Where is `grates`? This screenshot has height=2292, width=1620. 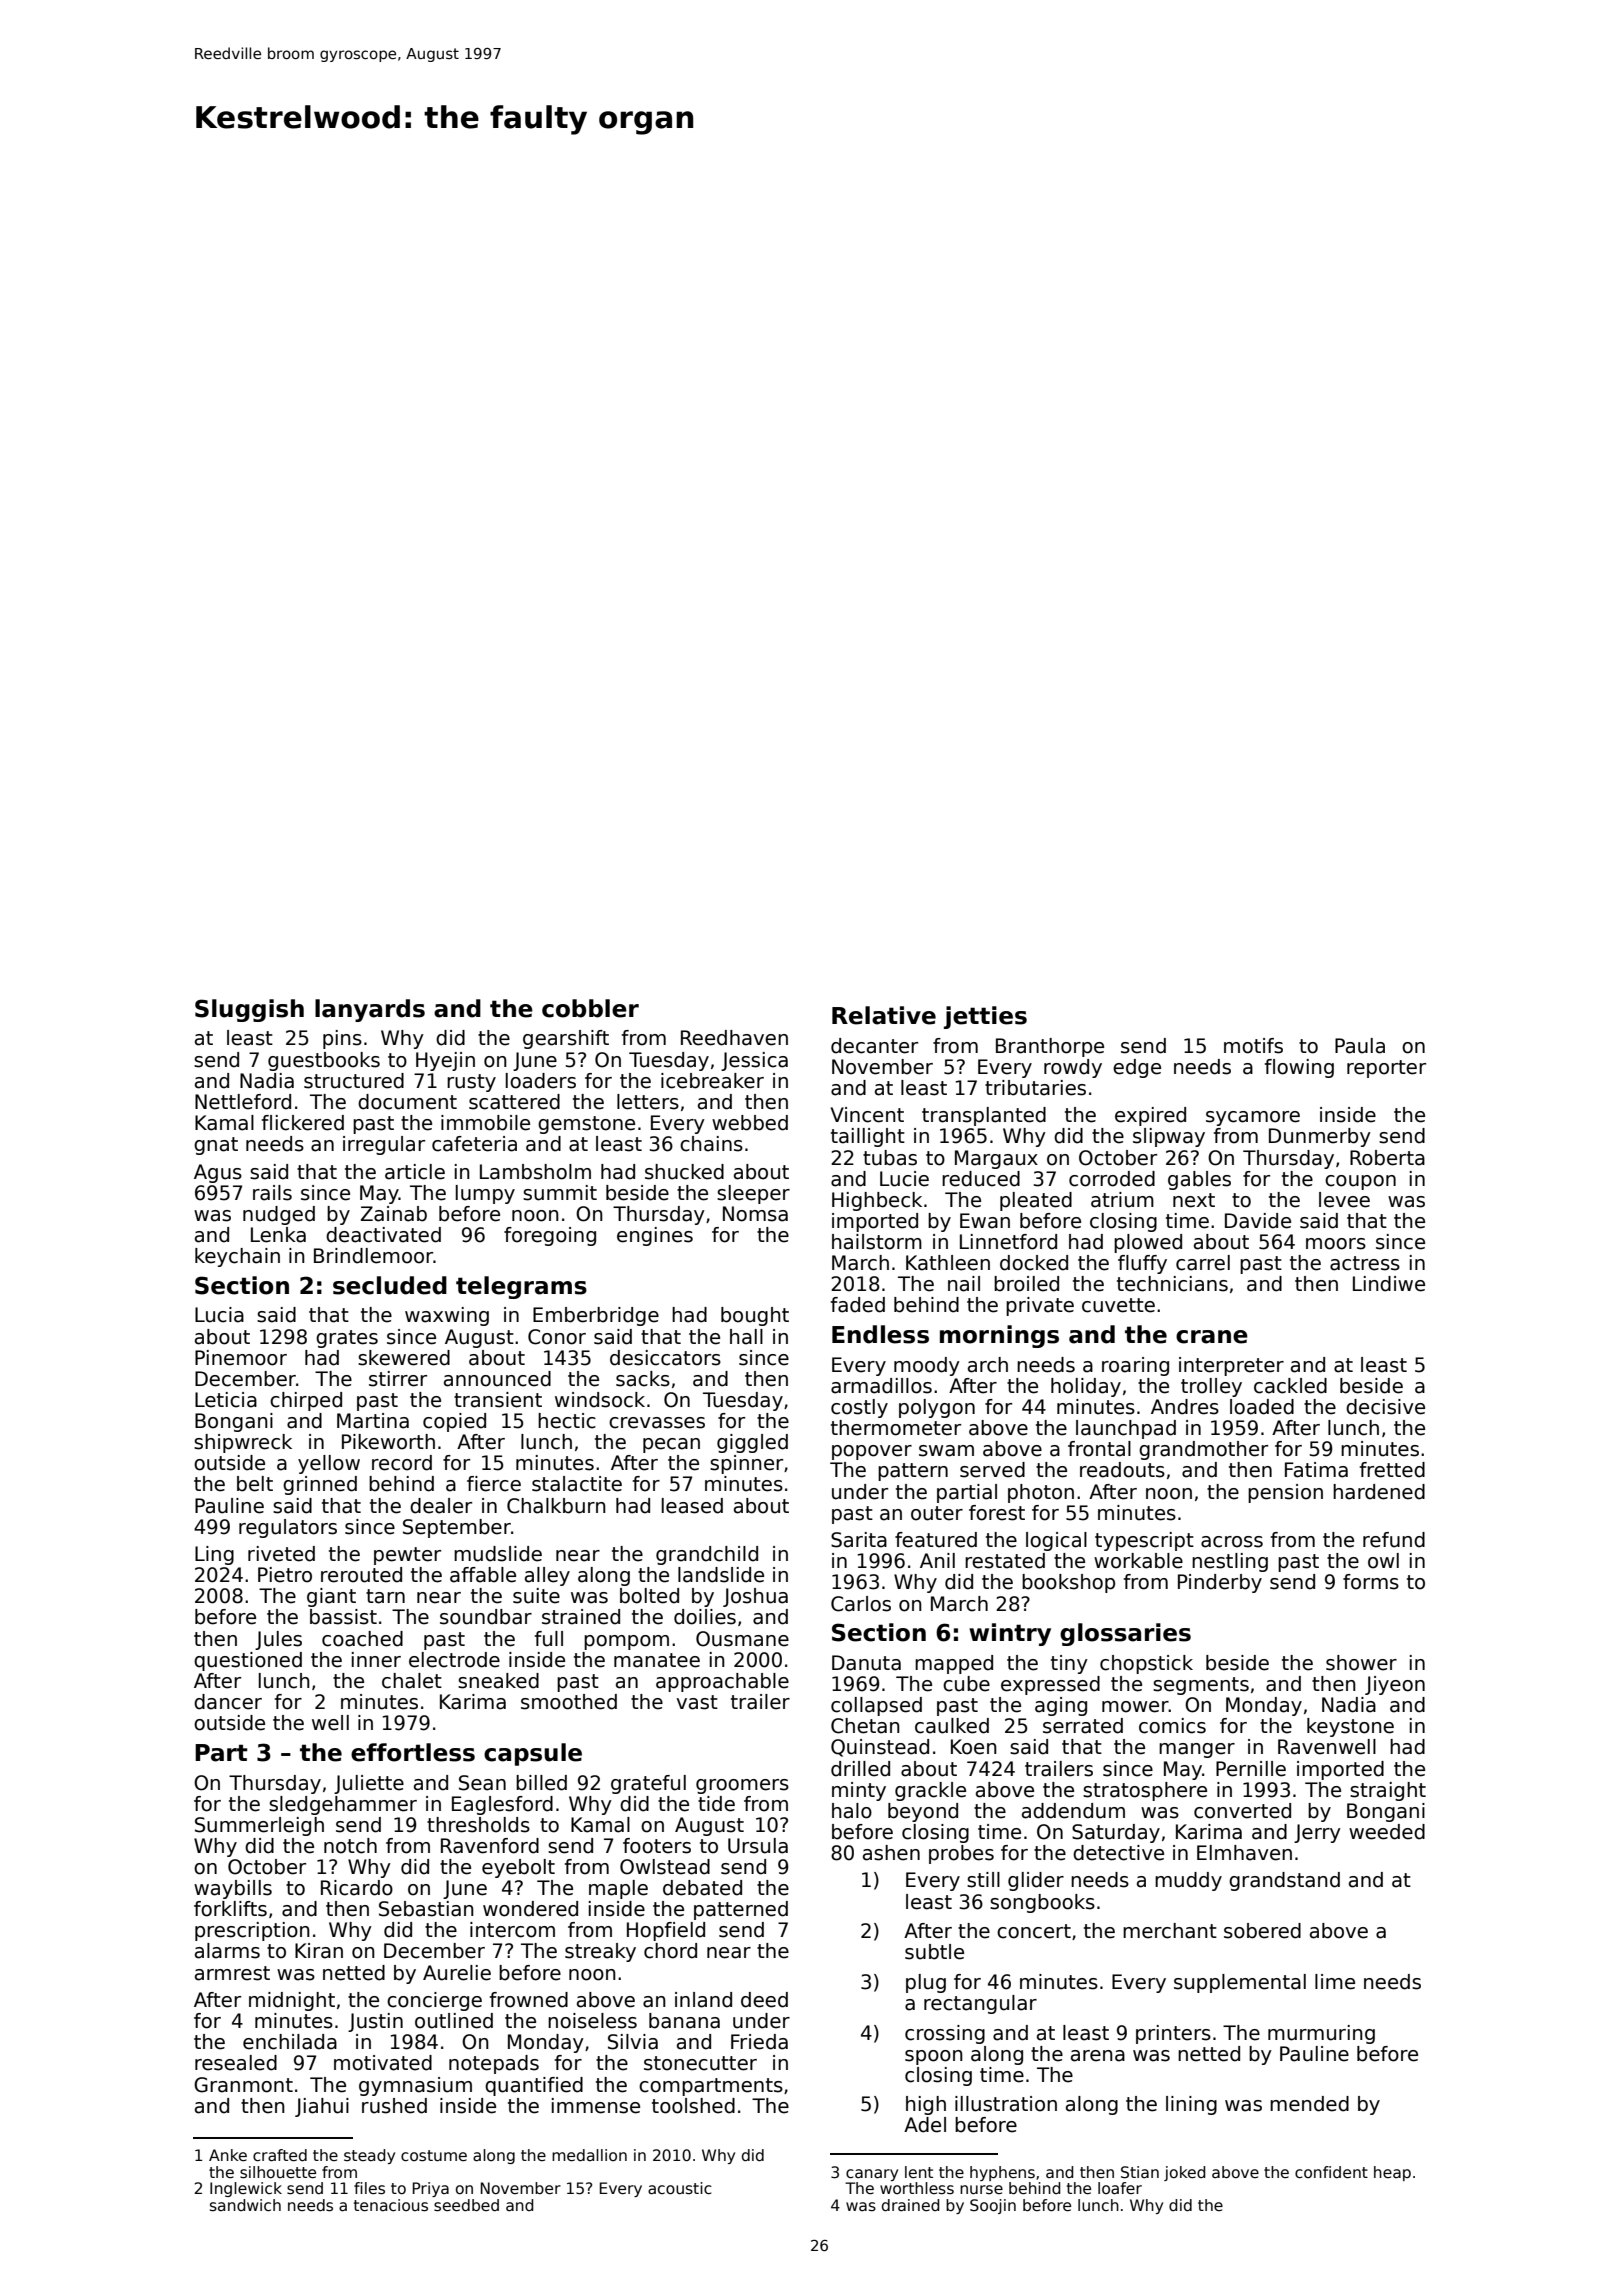 grates is located at coordinates (347, 1339).
